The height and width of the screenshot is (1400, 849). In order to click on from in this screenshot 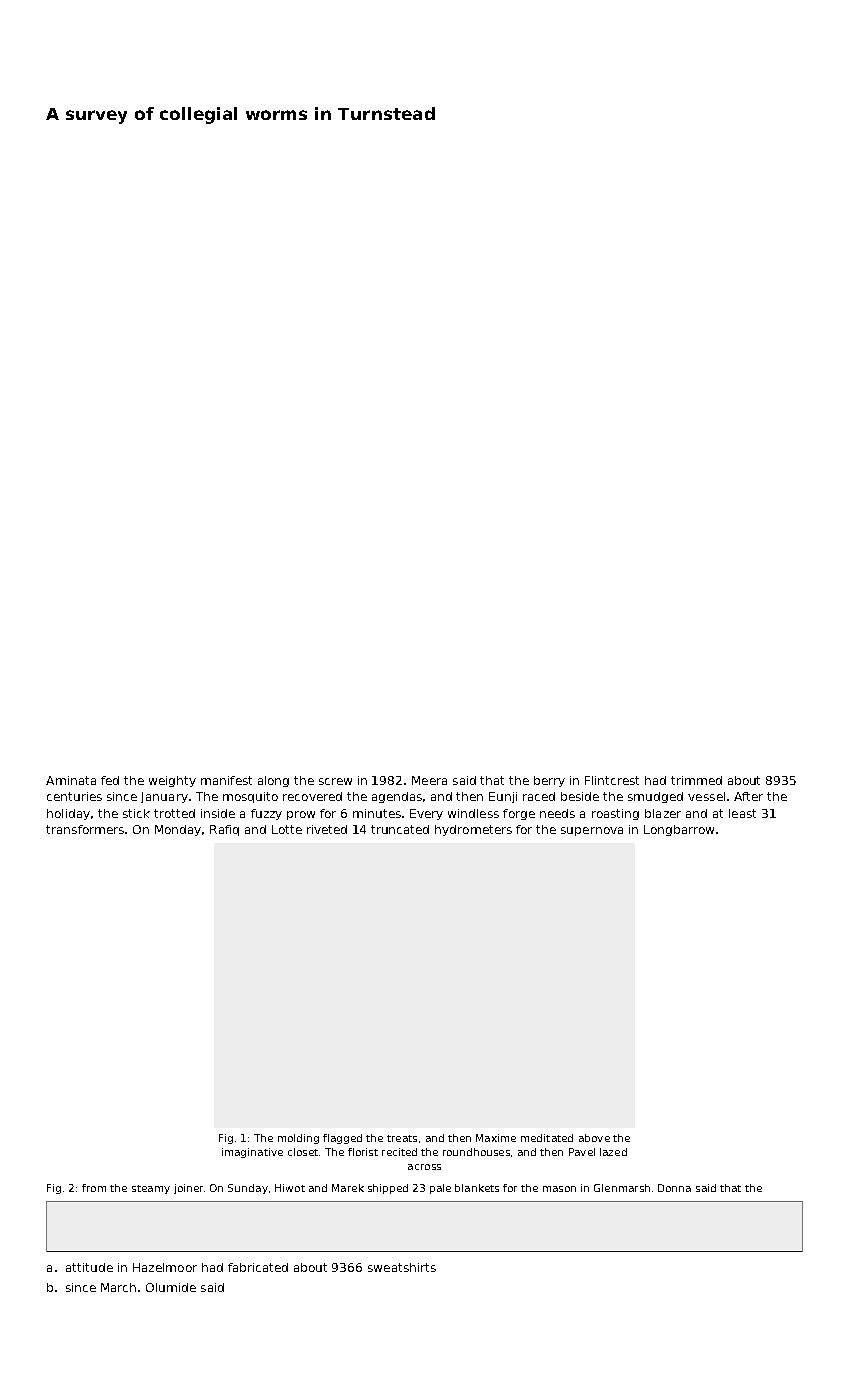, I will do `click(94, 1188)`.
